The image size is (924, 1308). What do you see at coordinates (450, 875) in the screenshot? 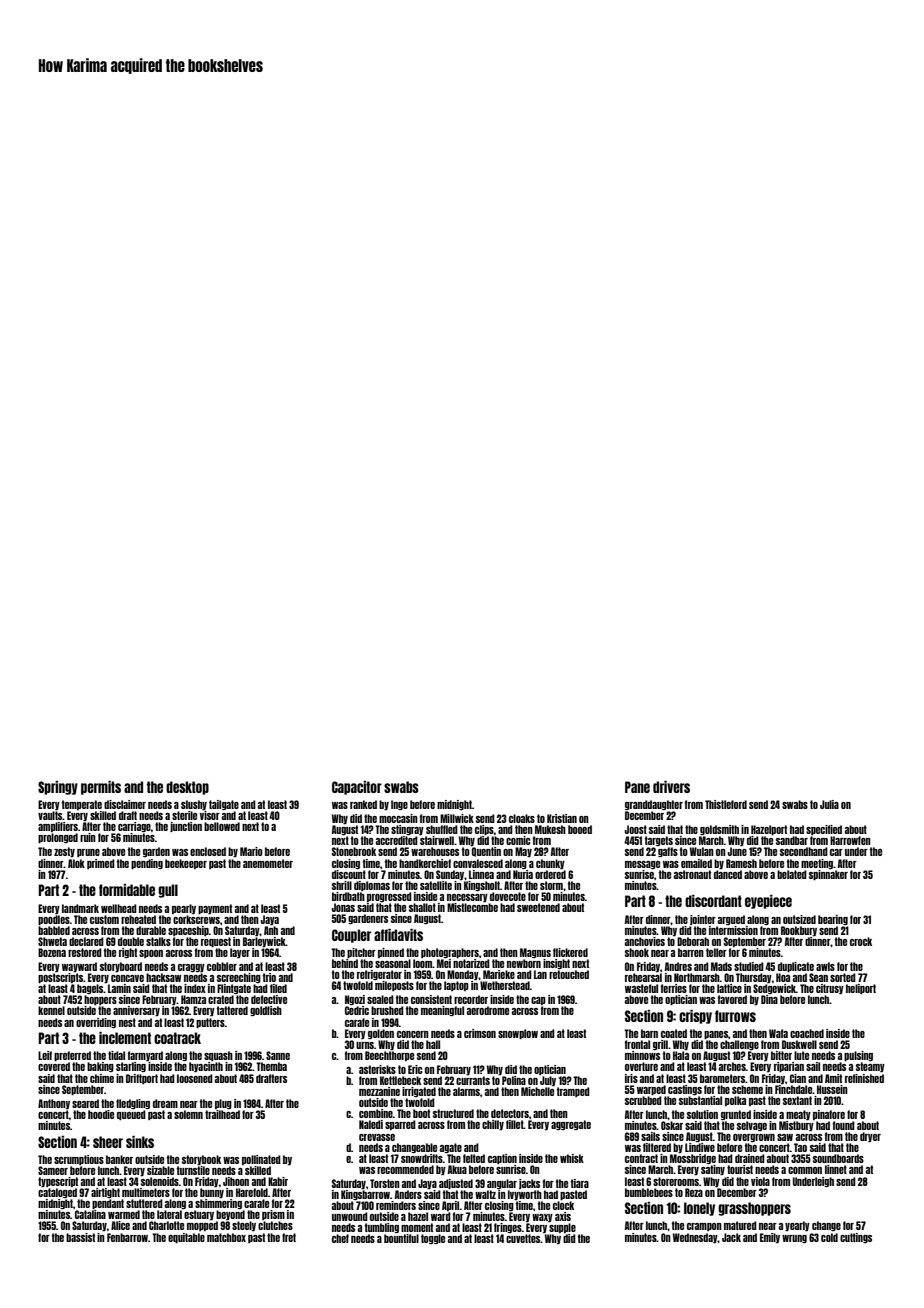
I see `Sunday` at bounding box center [450, 875].
